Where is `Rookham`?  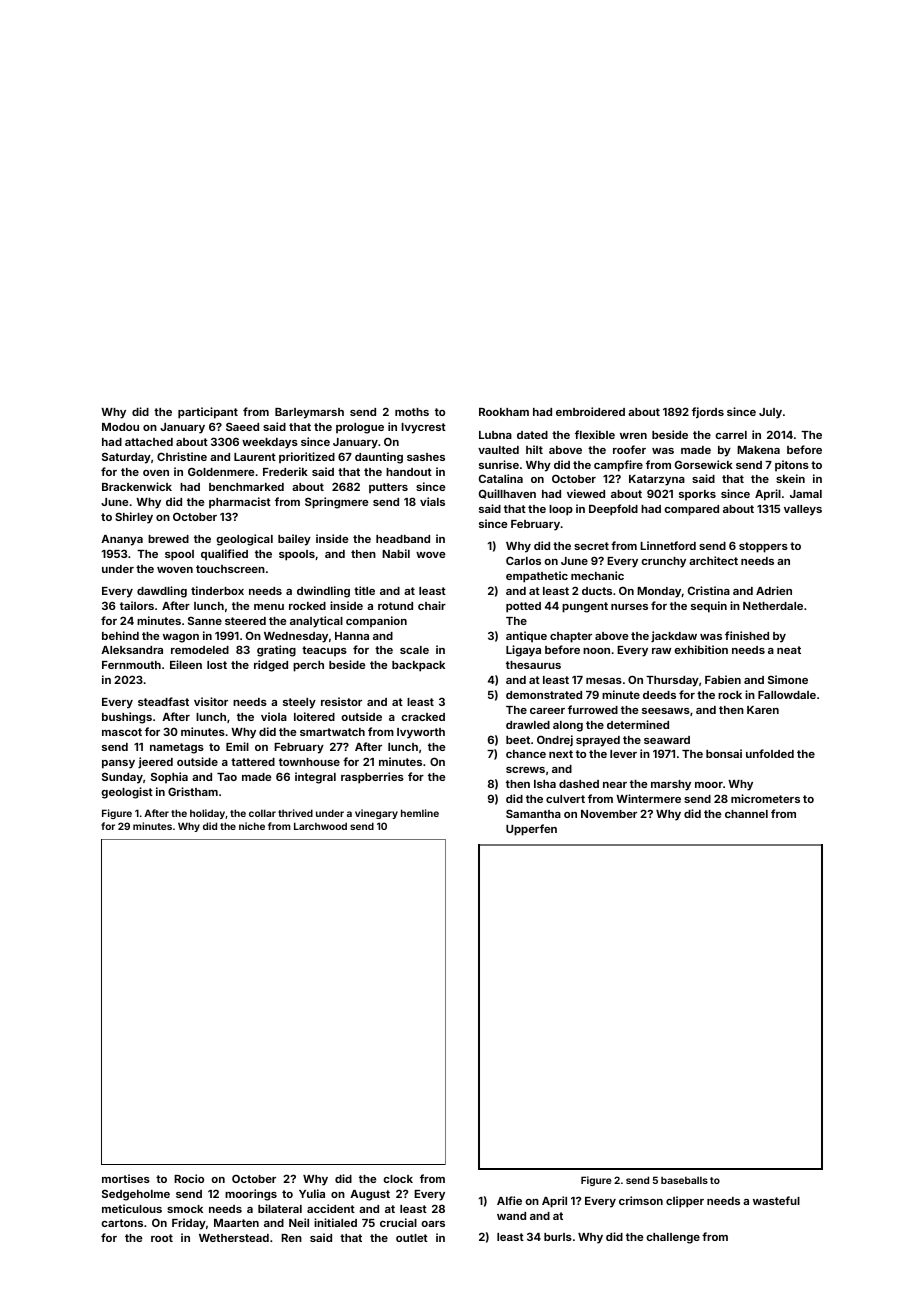
Rookham is located at coordinates (504, 412).
